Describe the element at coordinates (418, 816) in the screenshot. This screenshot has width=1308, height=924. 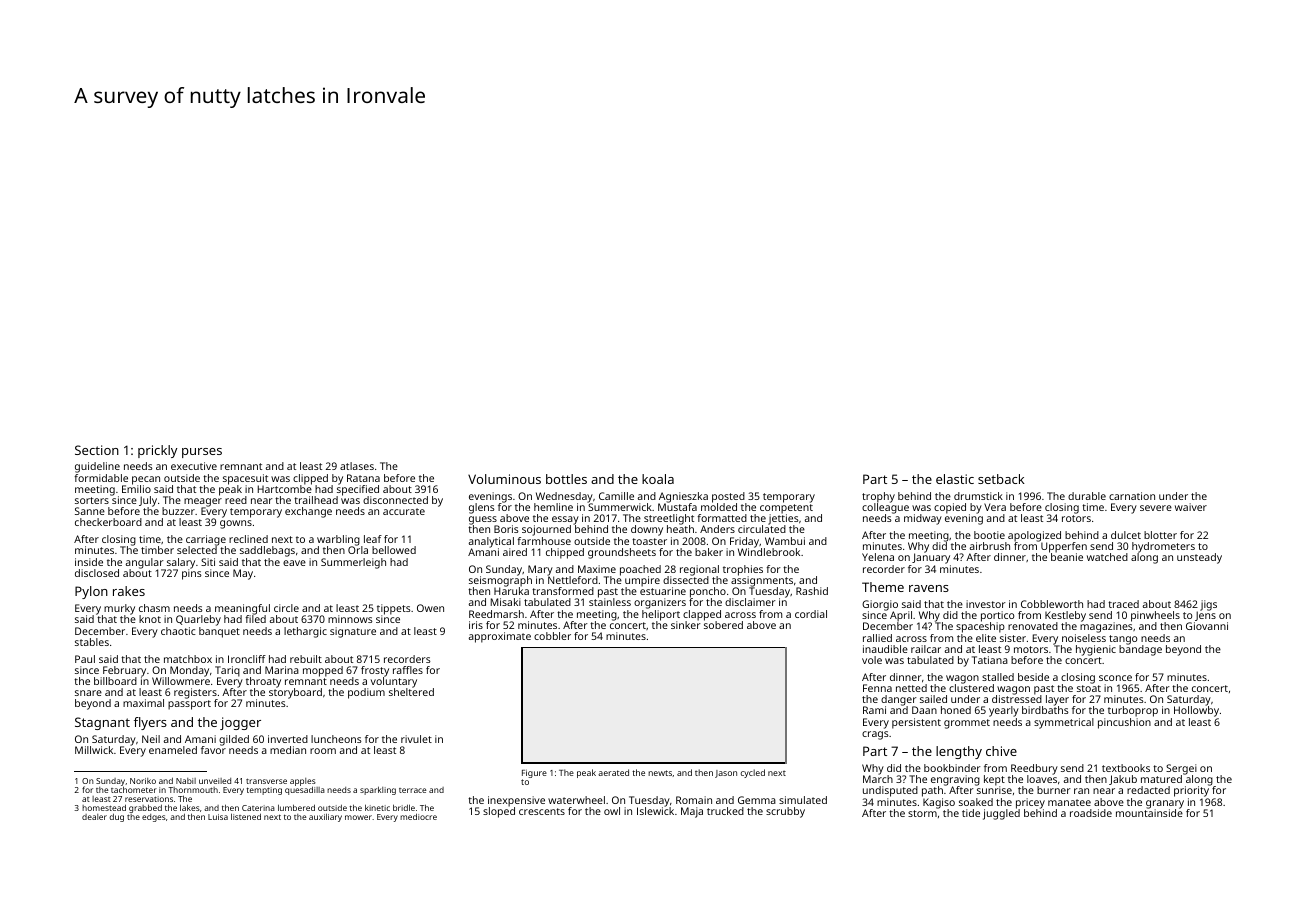
I see `mediocre` at that location.
